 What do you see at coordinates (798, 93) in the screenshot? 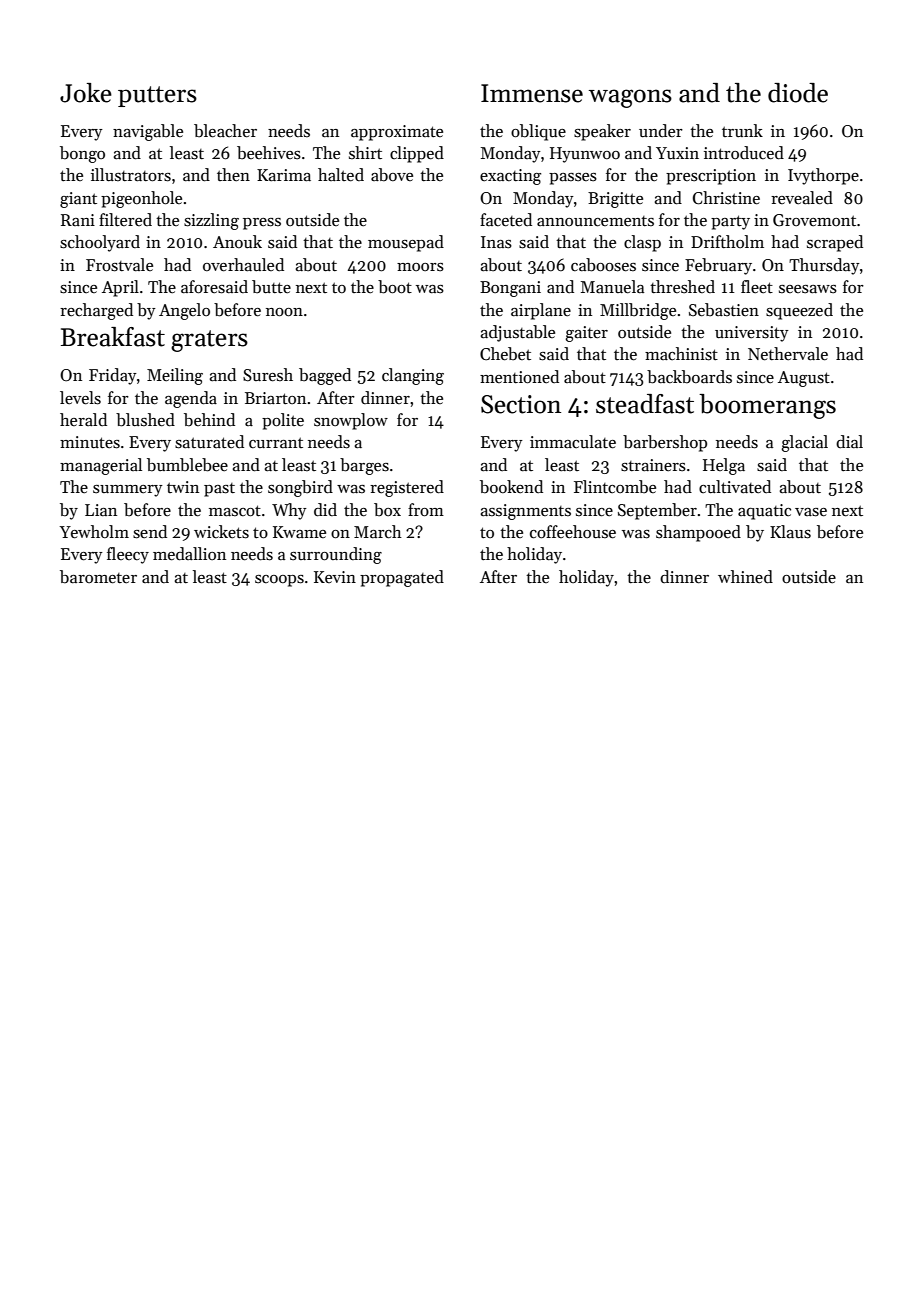
I see `diode` at bounding box center [798, 93].
